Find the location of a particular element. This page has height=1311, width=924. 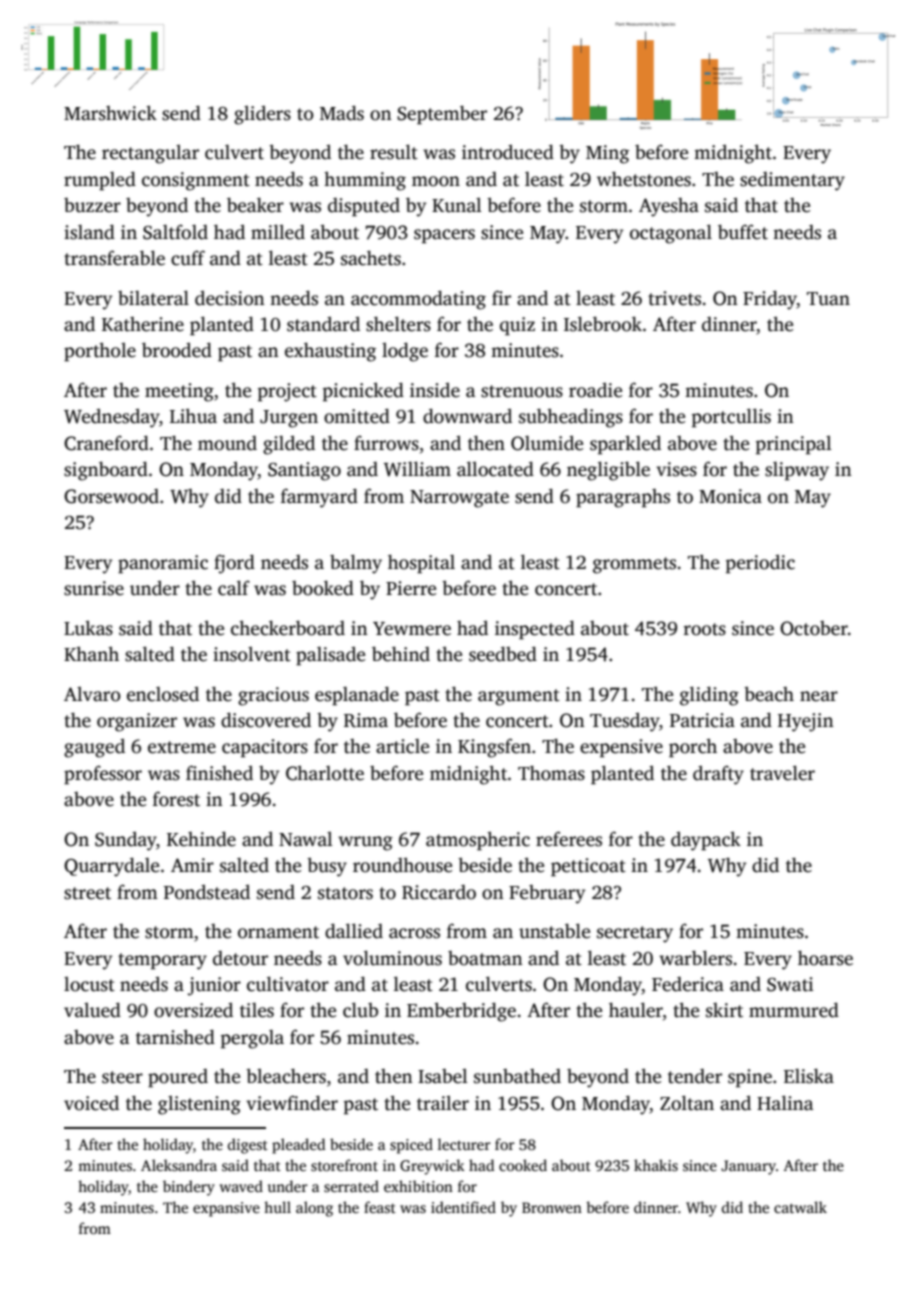

bindery is located at coordinates (189, 1188).
